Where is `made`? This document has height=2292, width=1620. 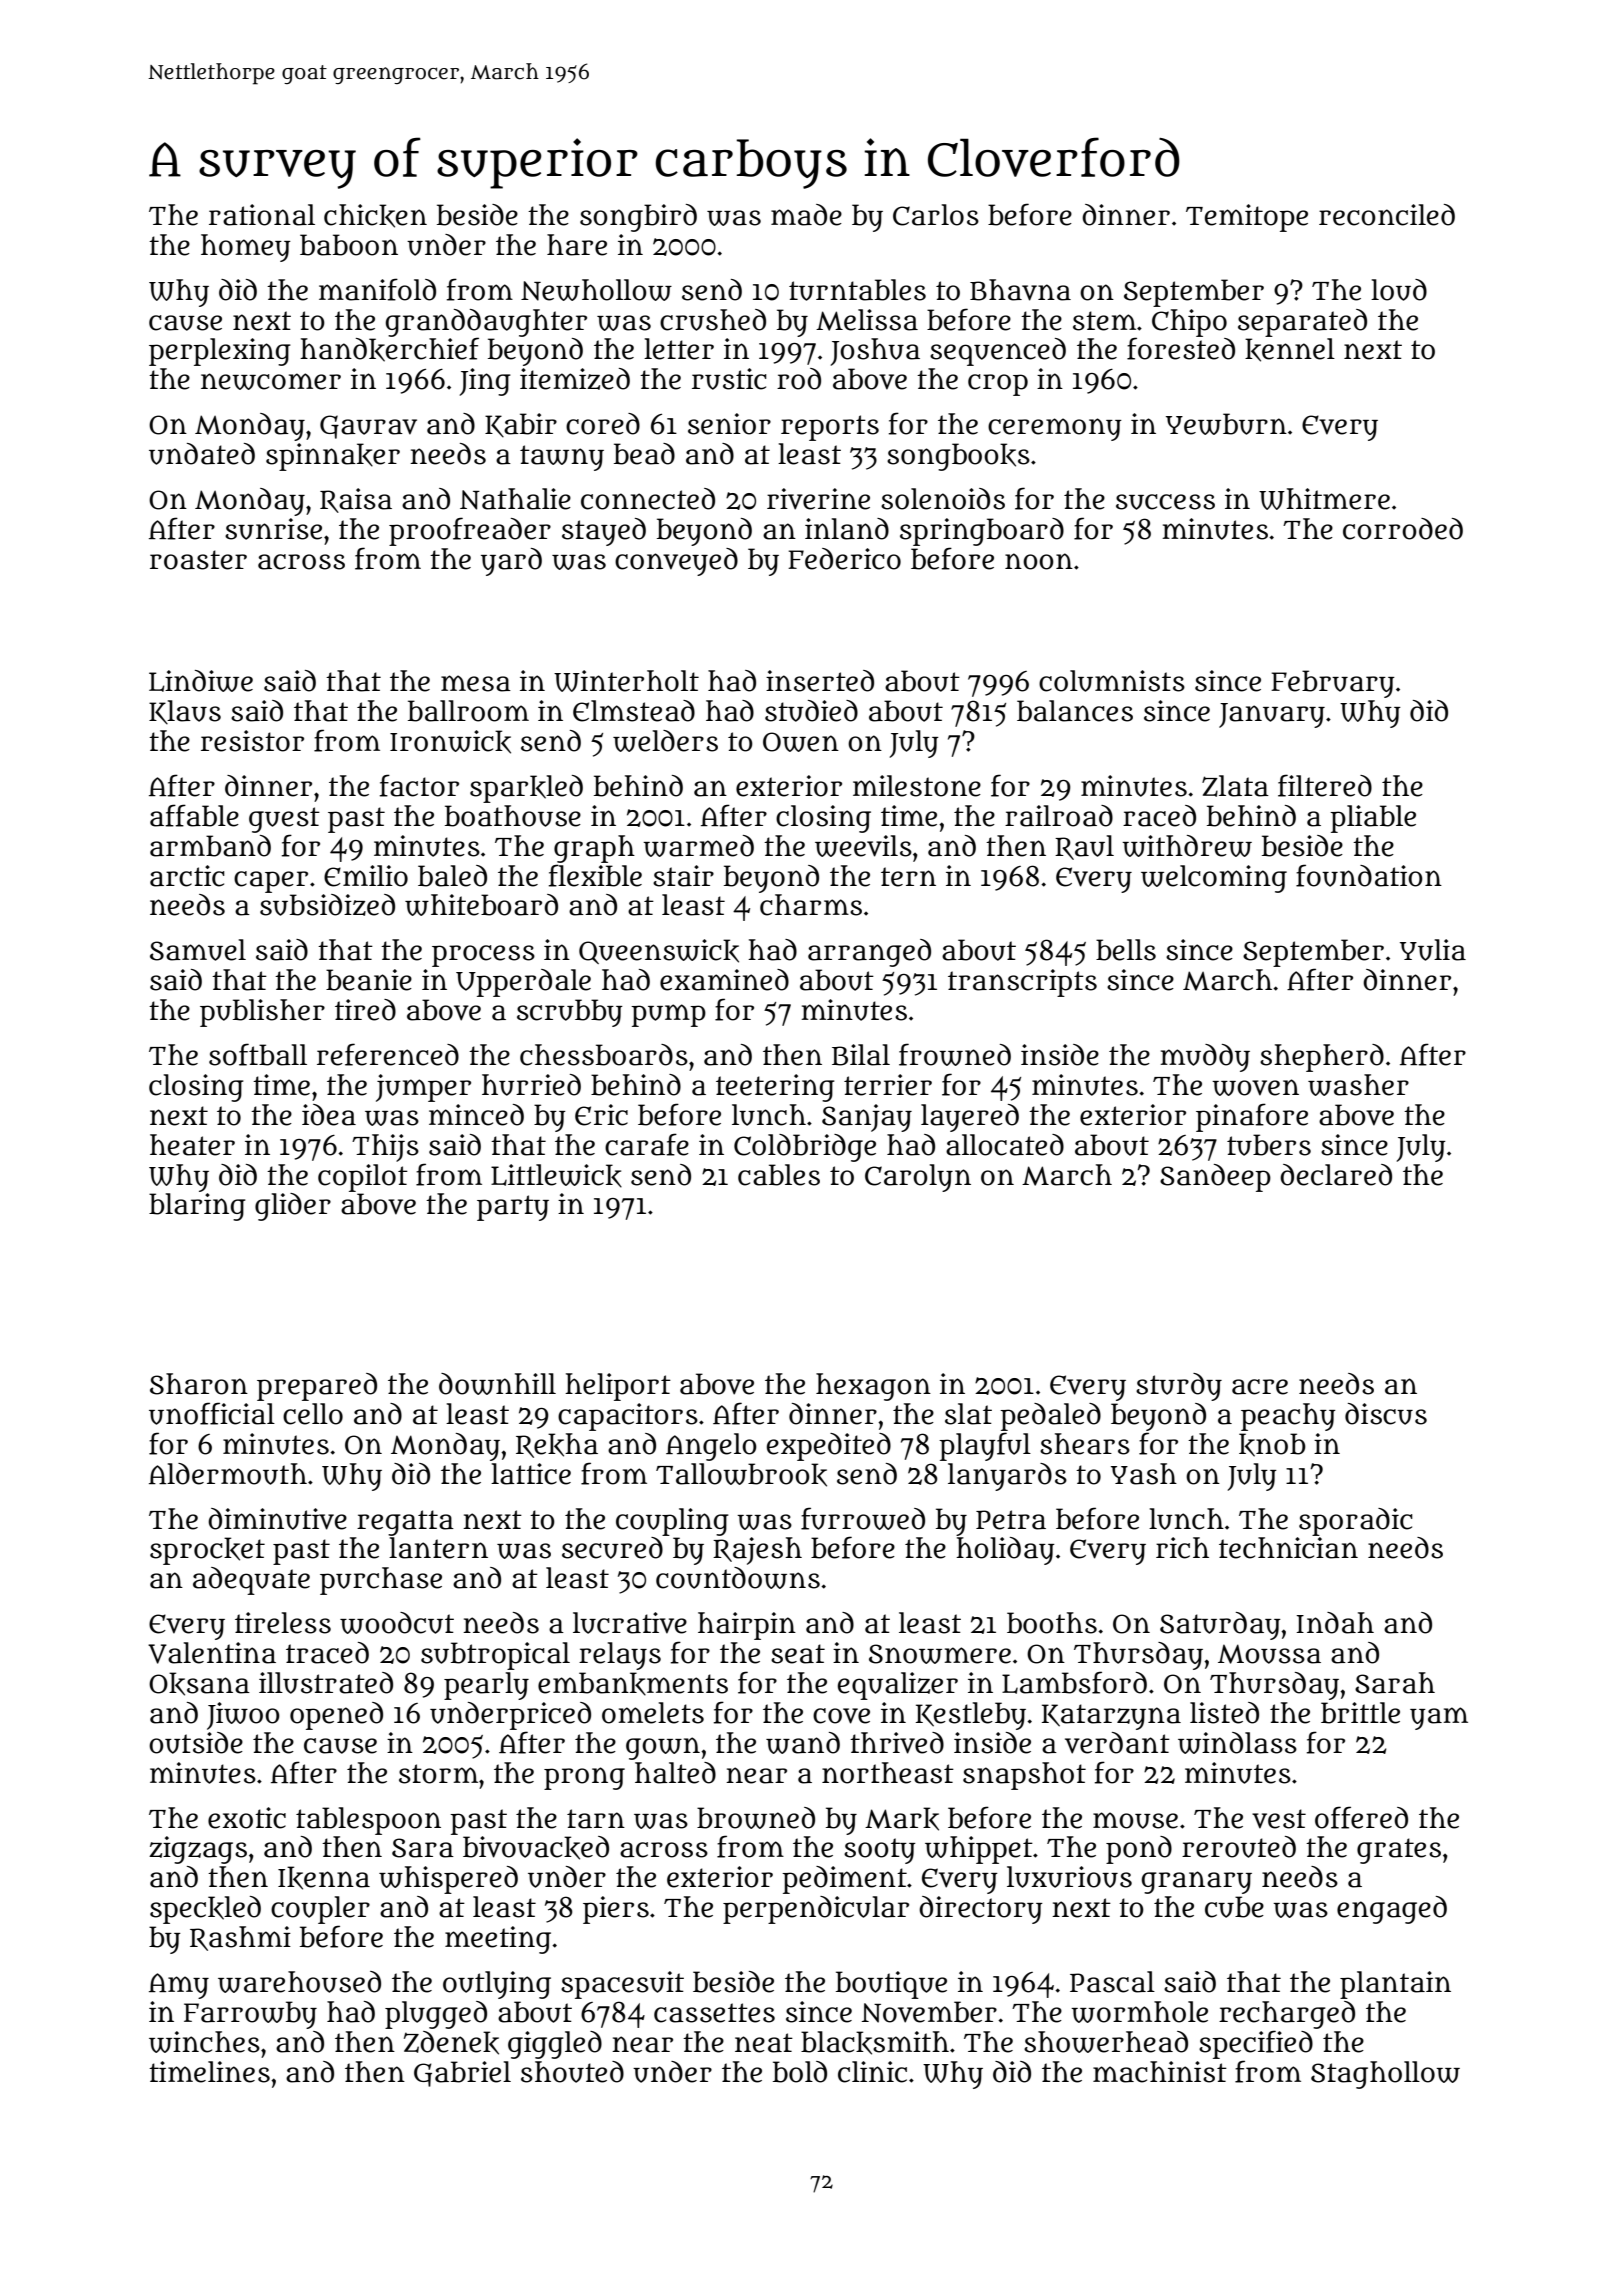
made is located at coordinates (806, 215).
